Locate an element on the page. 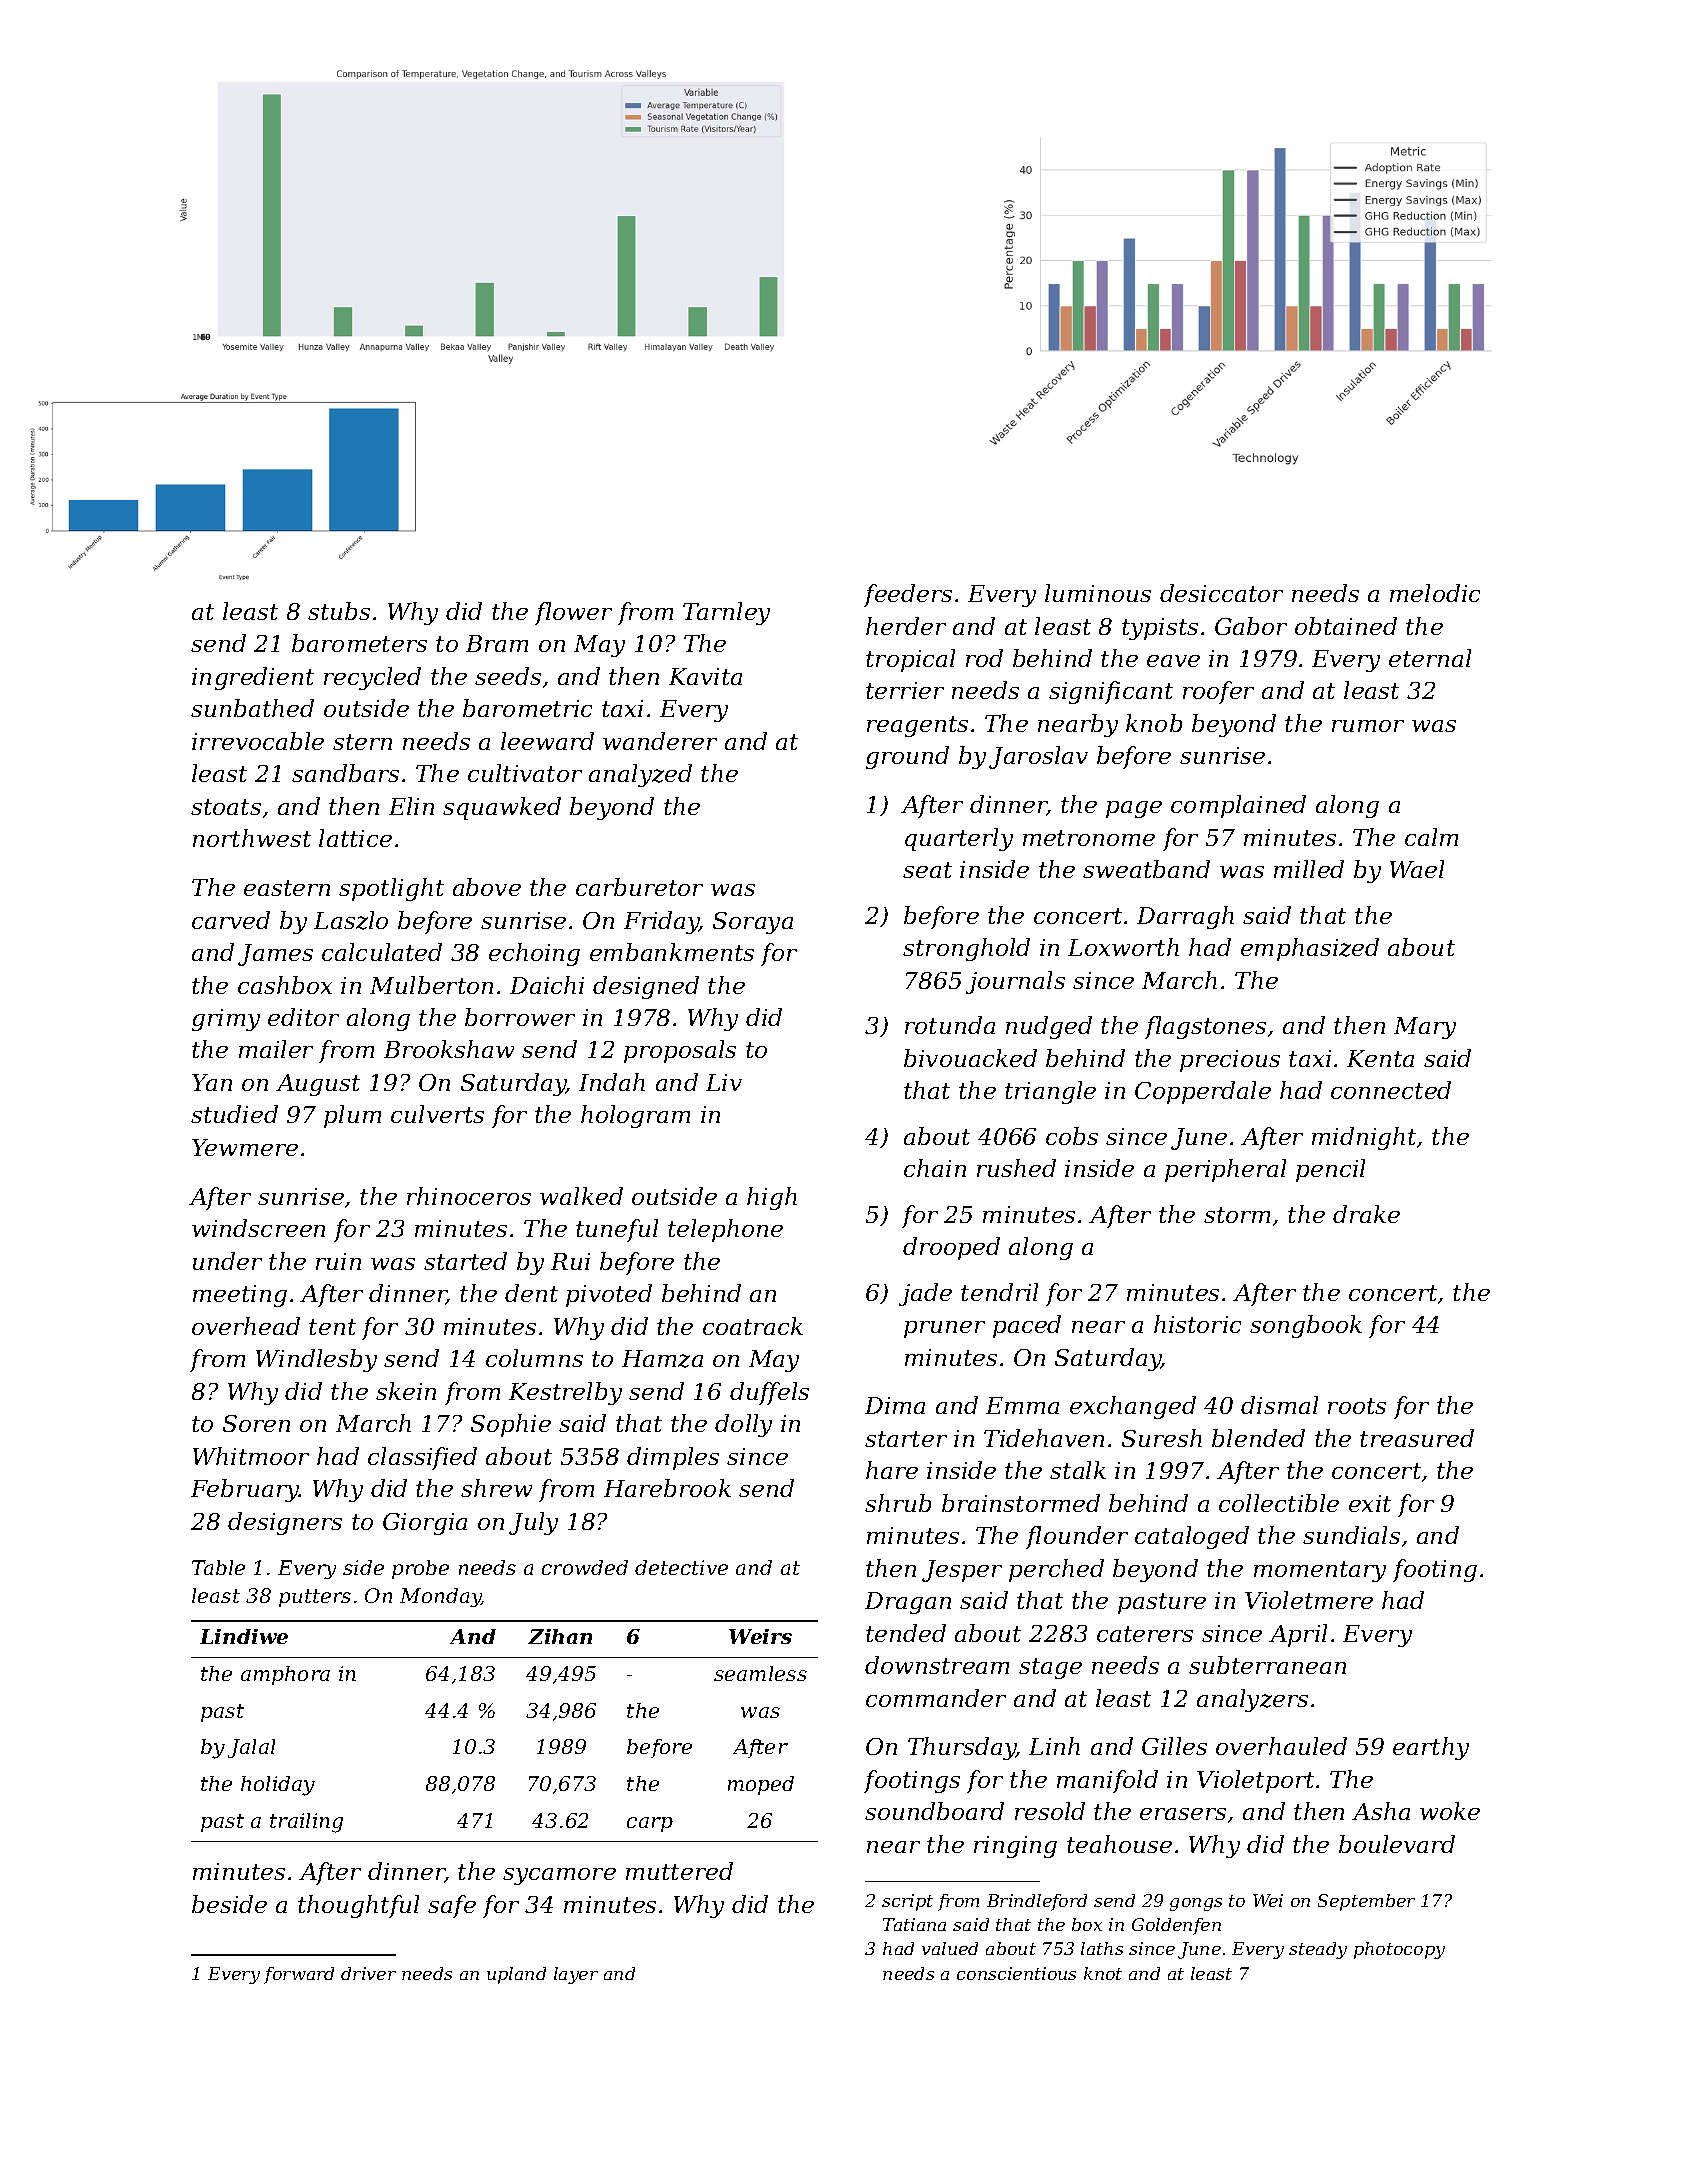 The height and width of the page is (2178, 1683). starter is located at coordinates (906, 1439).
